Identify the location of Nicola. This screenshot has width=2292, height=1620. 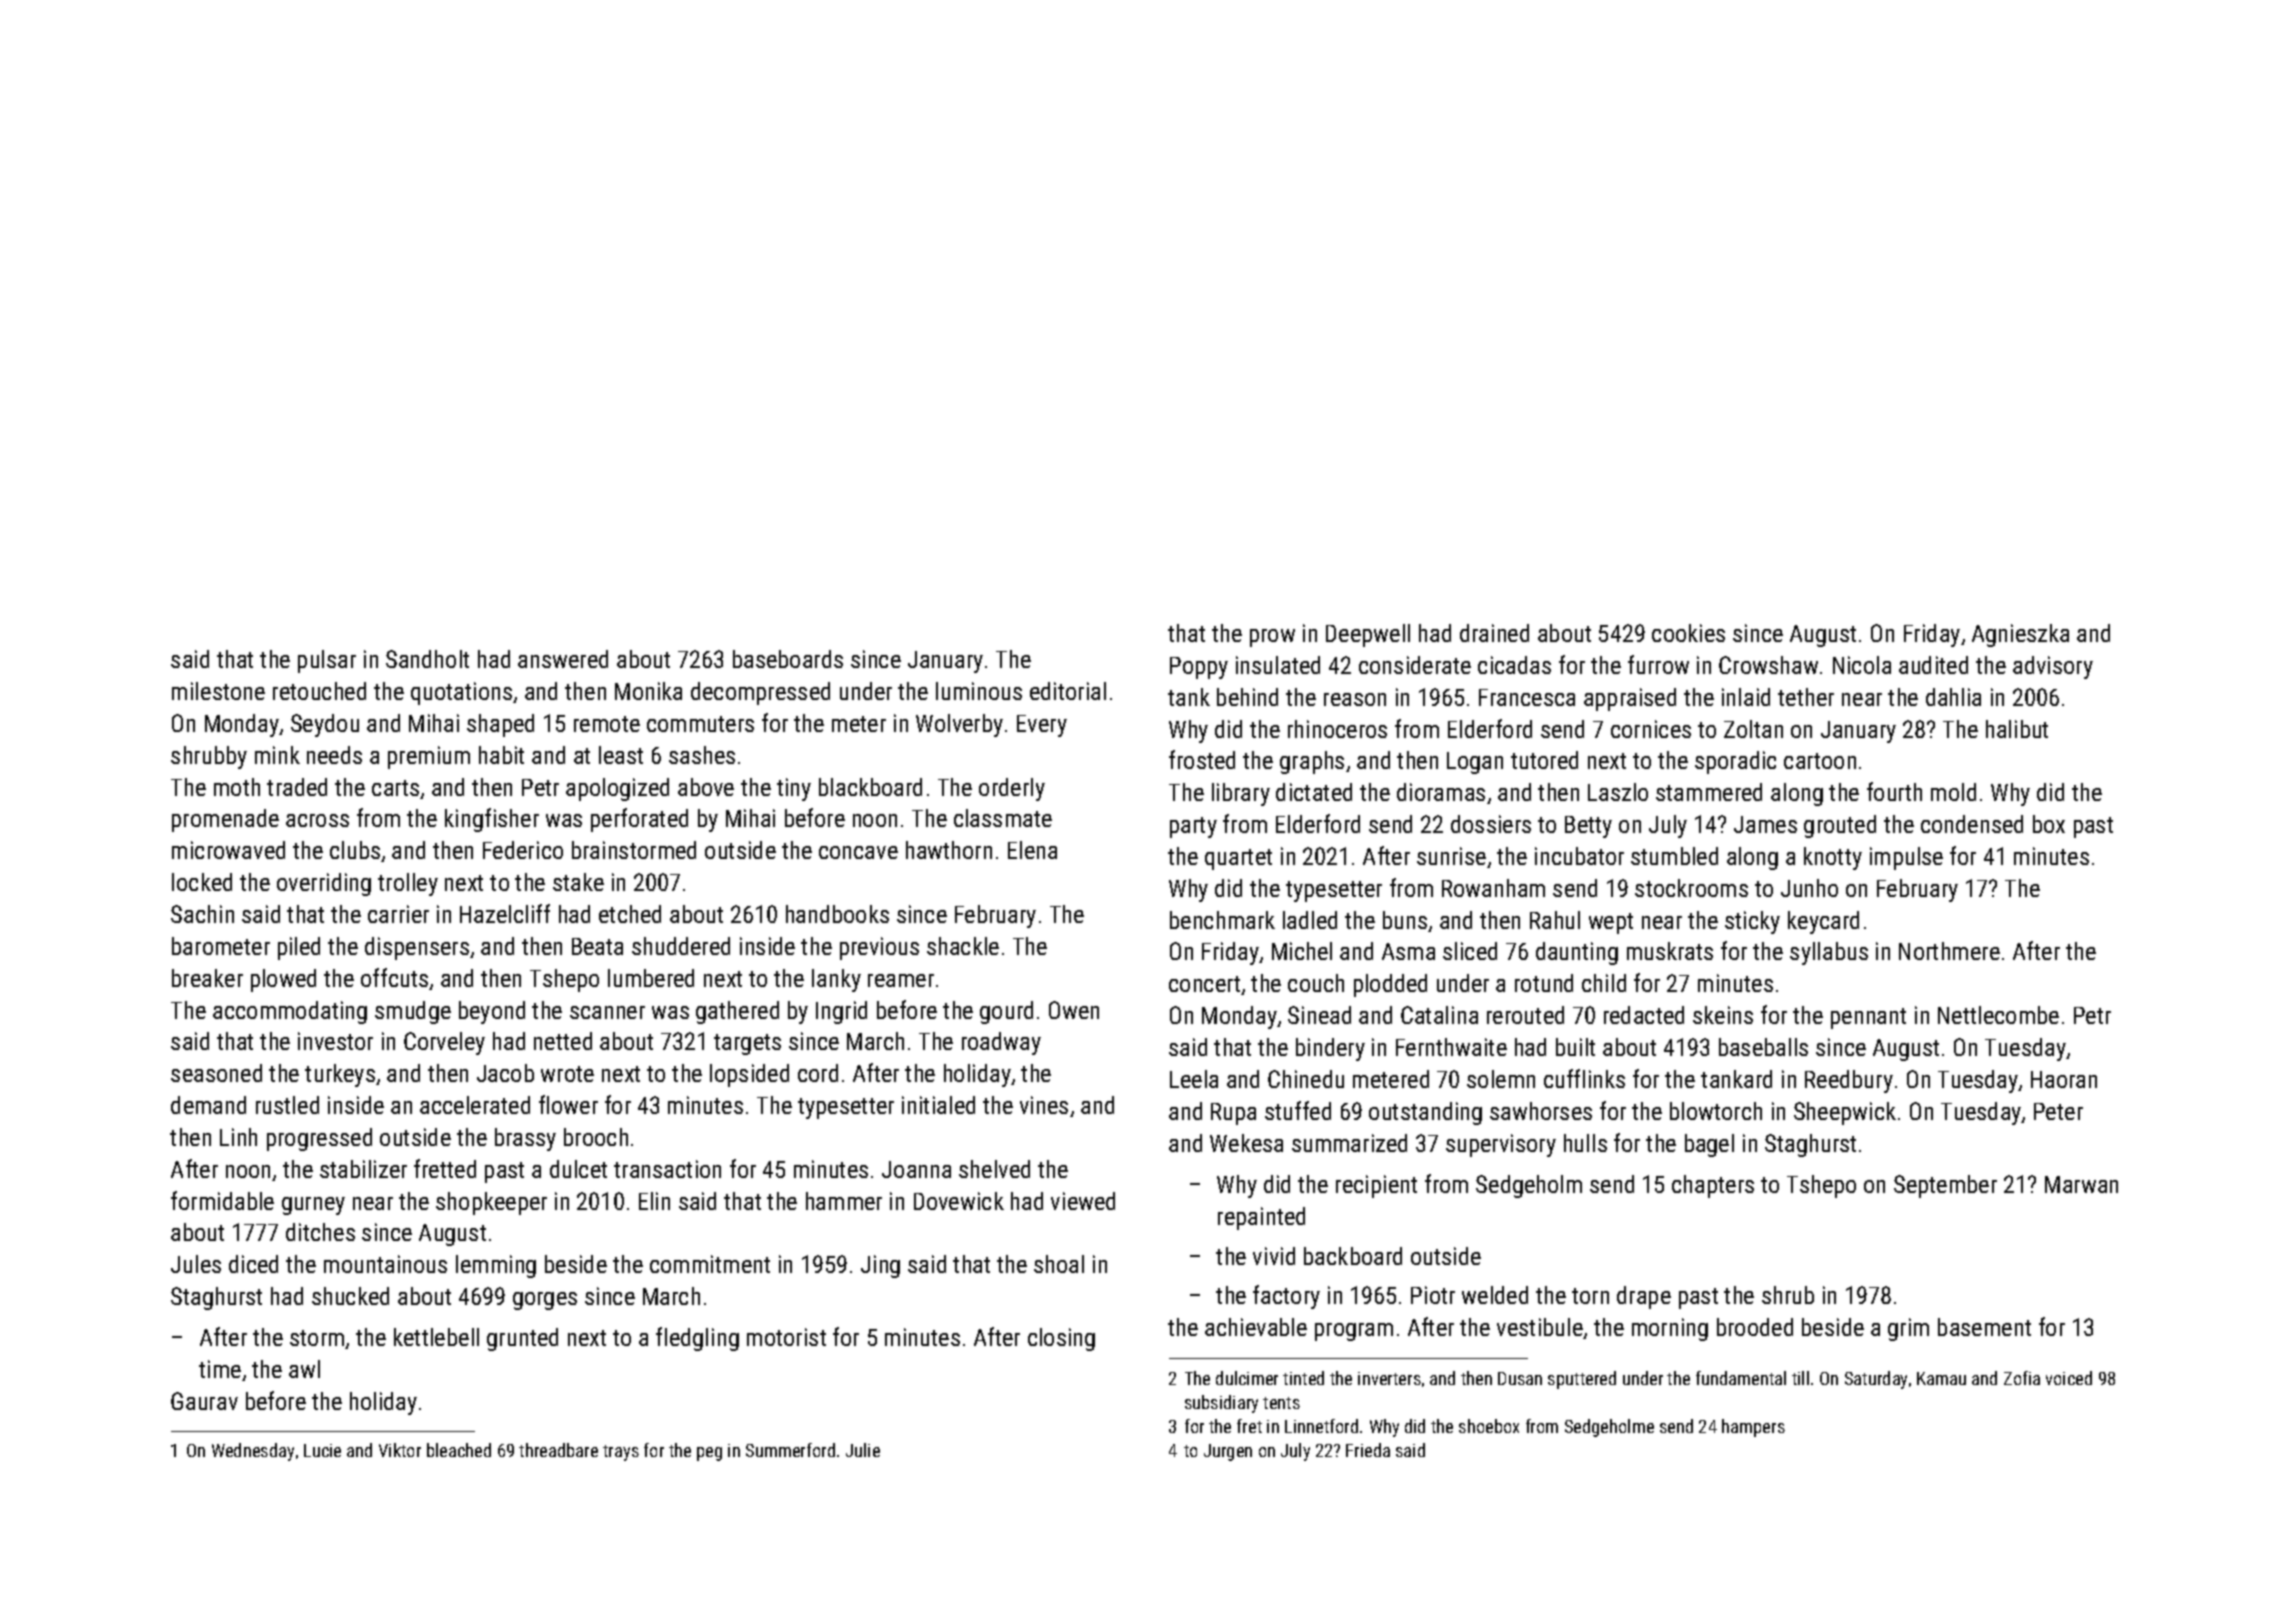
(1862, 665).
